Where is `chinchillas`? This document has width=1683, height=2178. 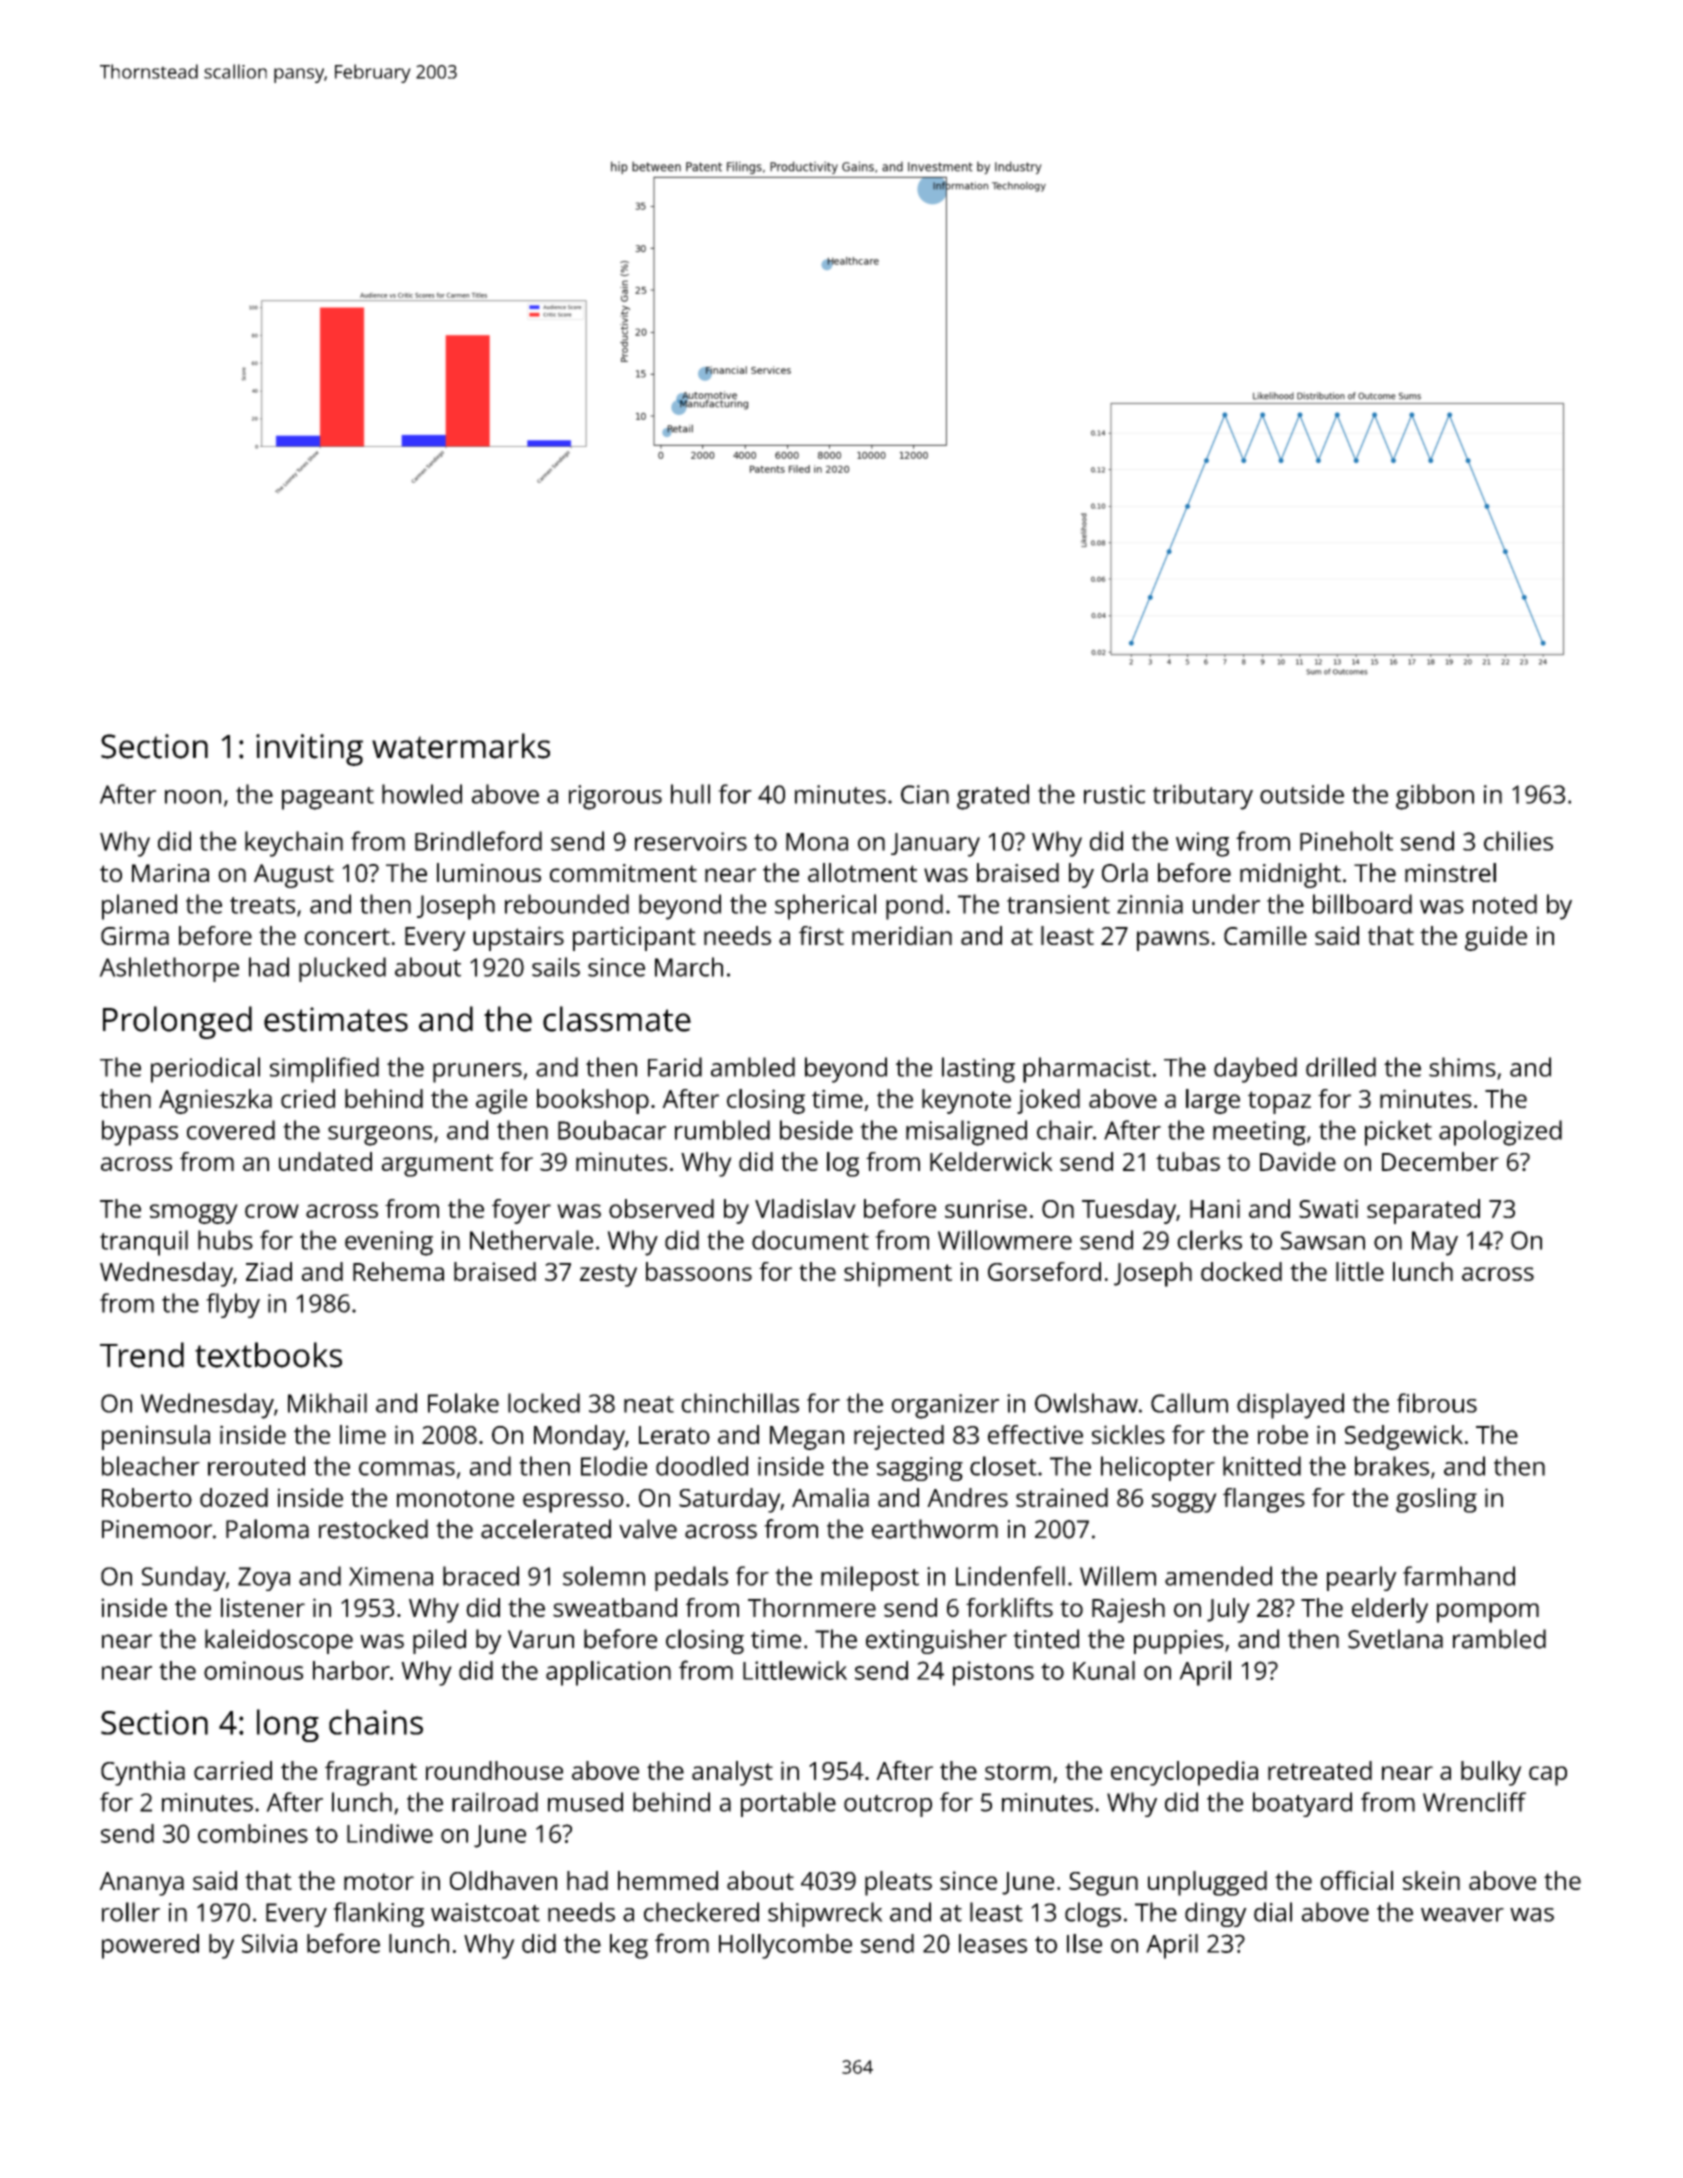
chinchillas is located at coordinates (740, 1403).
